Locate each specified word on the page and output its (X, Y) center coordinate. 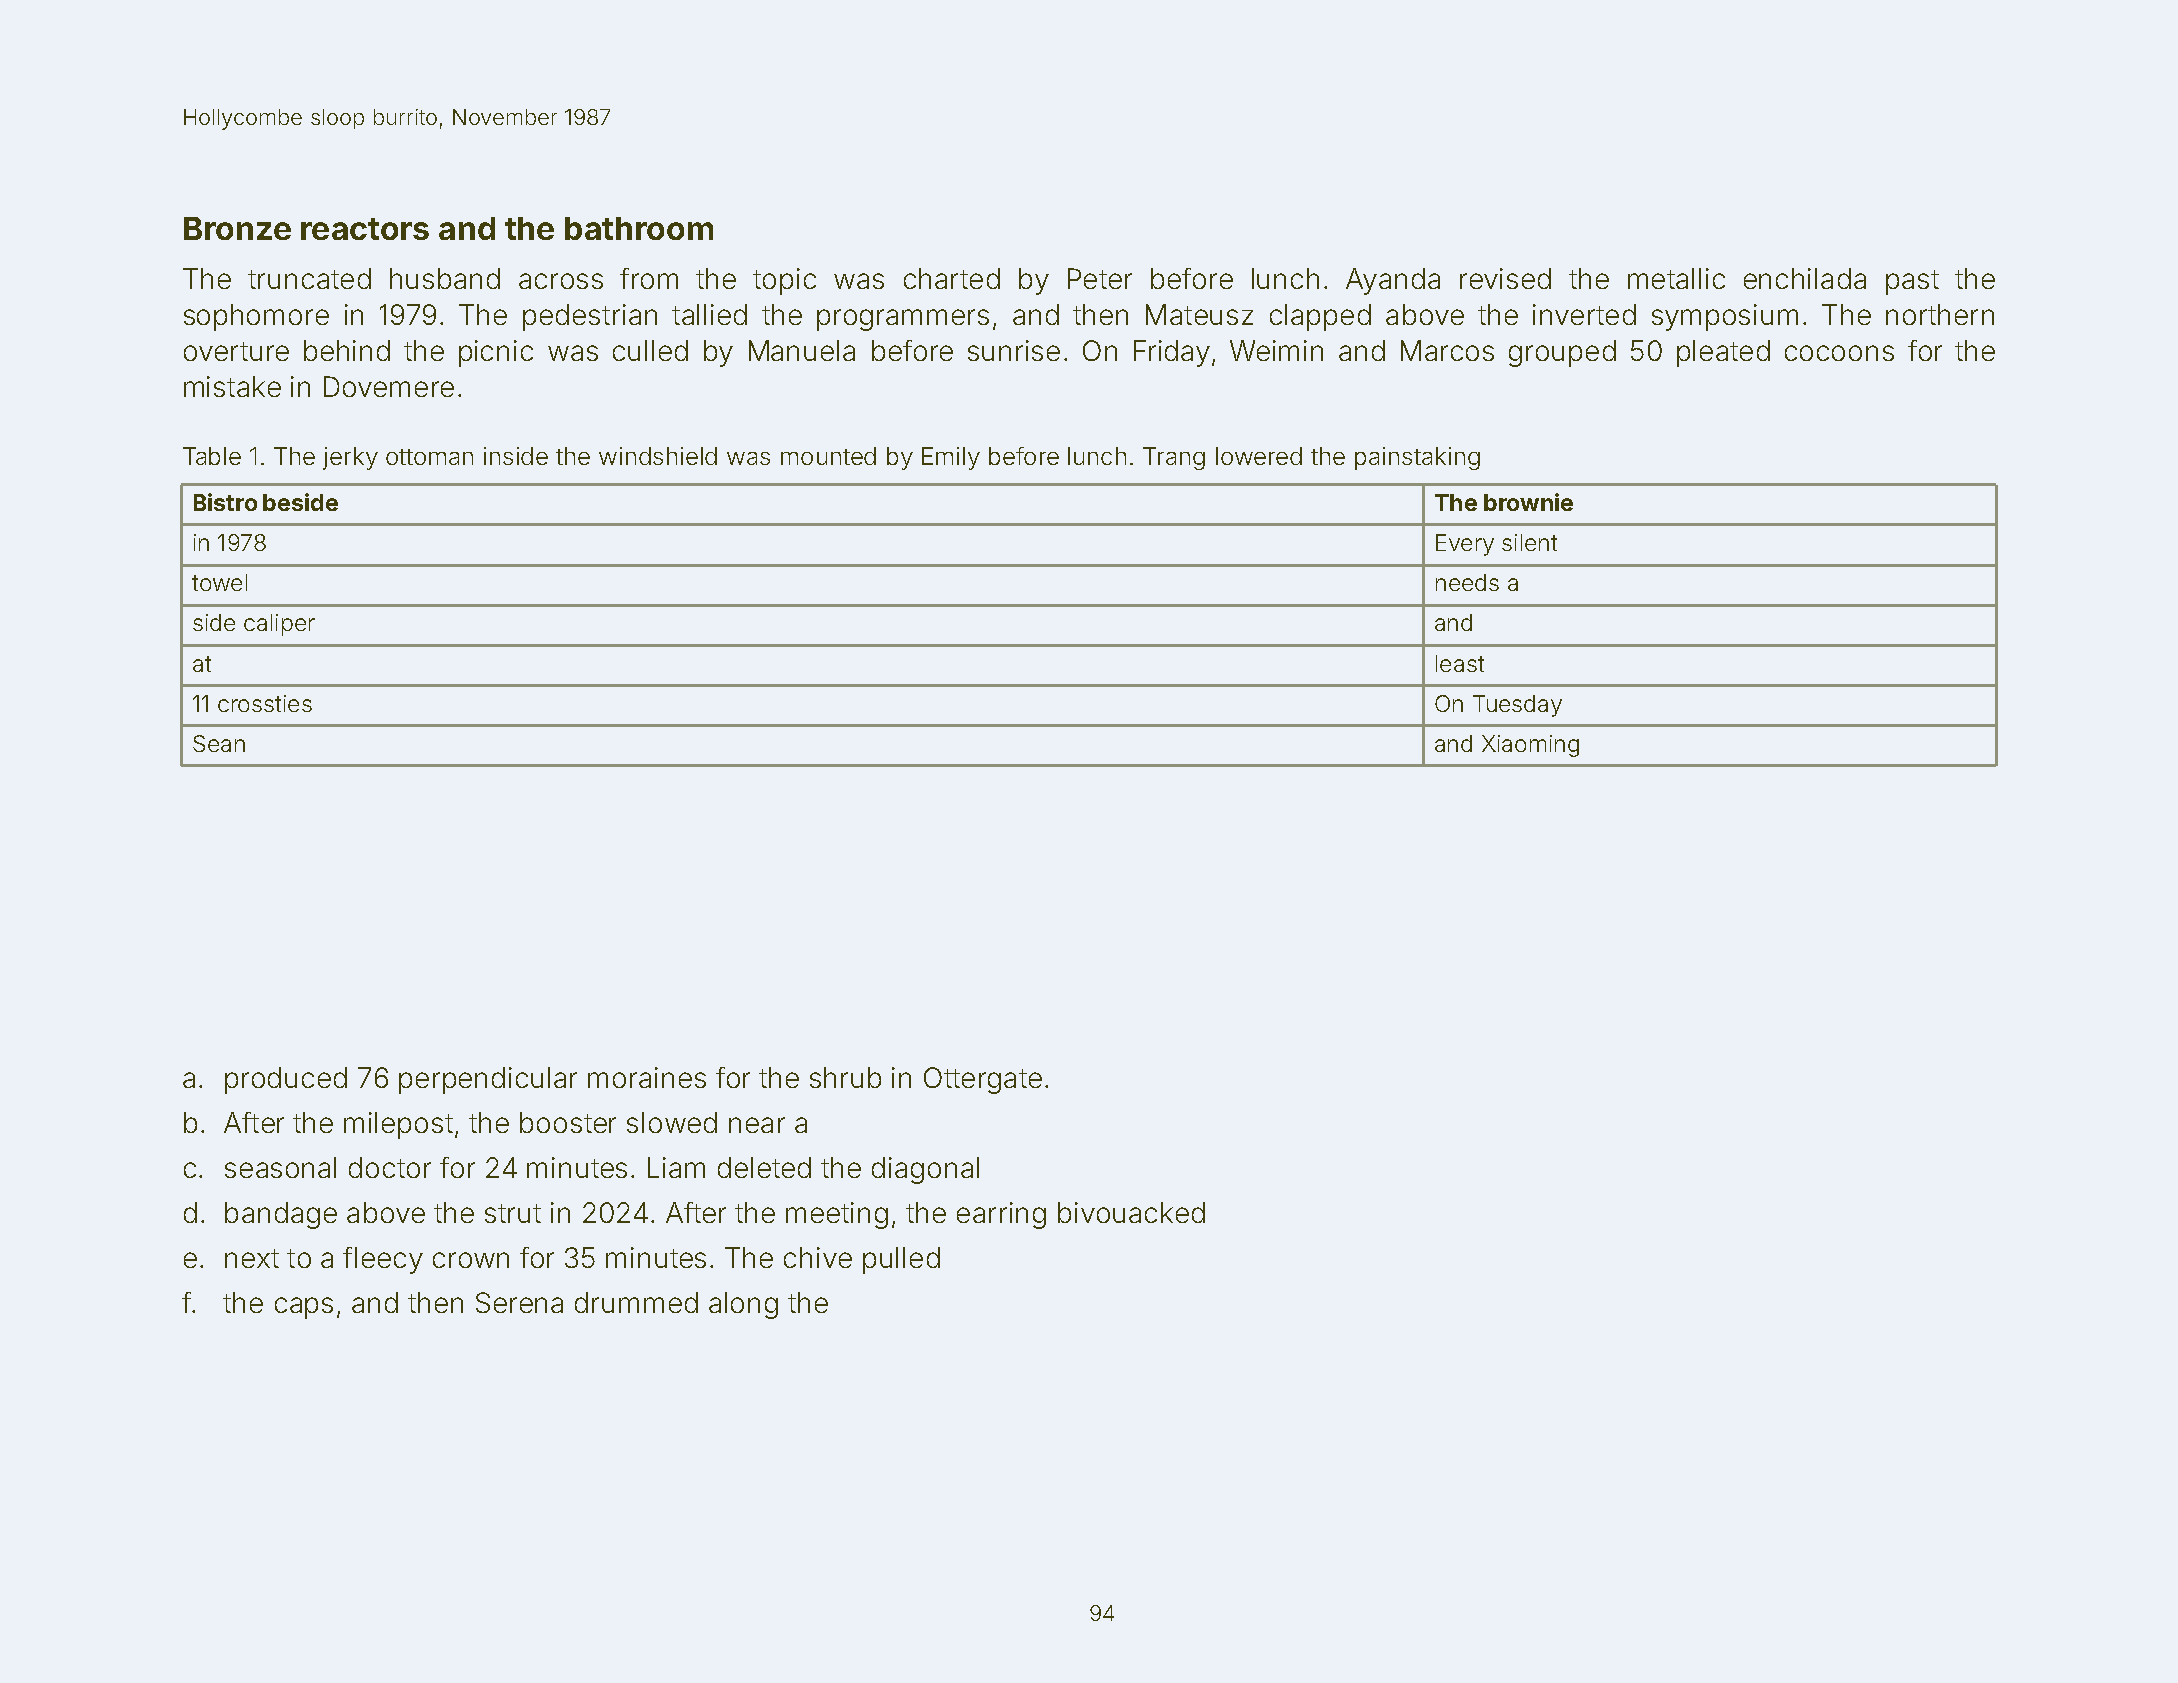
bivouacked (1131, 1212)
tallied (709, 314)
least (1460, 663)
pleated (1723, 353)
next (252, 1258)
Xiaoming (1530, 746)
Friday (1172, 353)
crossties (265, 703)
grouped (1562, 353)
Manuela (802, 350)
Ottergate (983, 1080)
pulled (901, 1260)
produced (286, 1080)
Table (212, 456)
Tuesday (1517, 706)
